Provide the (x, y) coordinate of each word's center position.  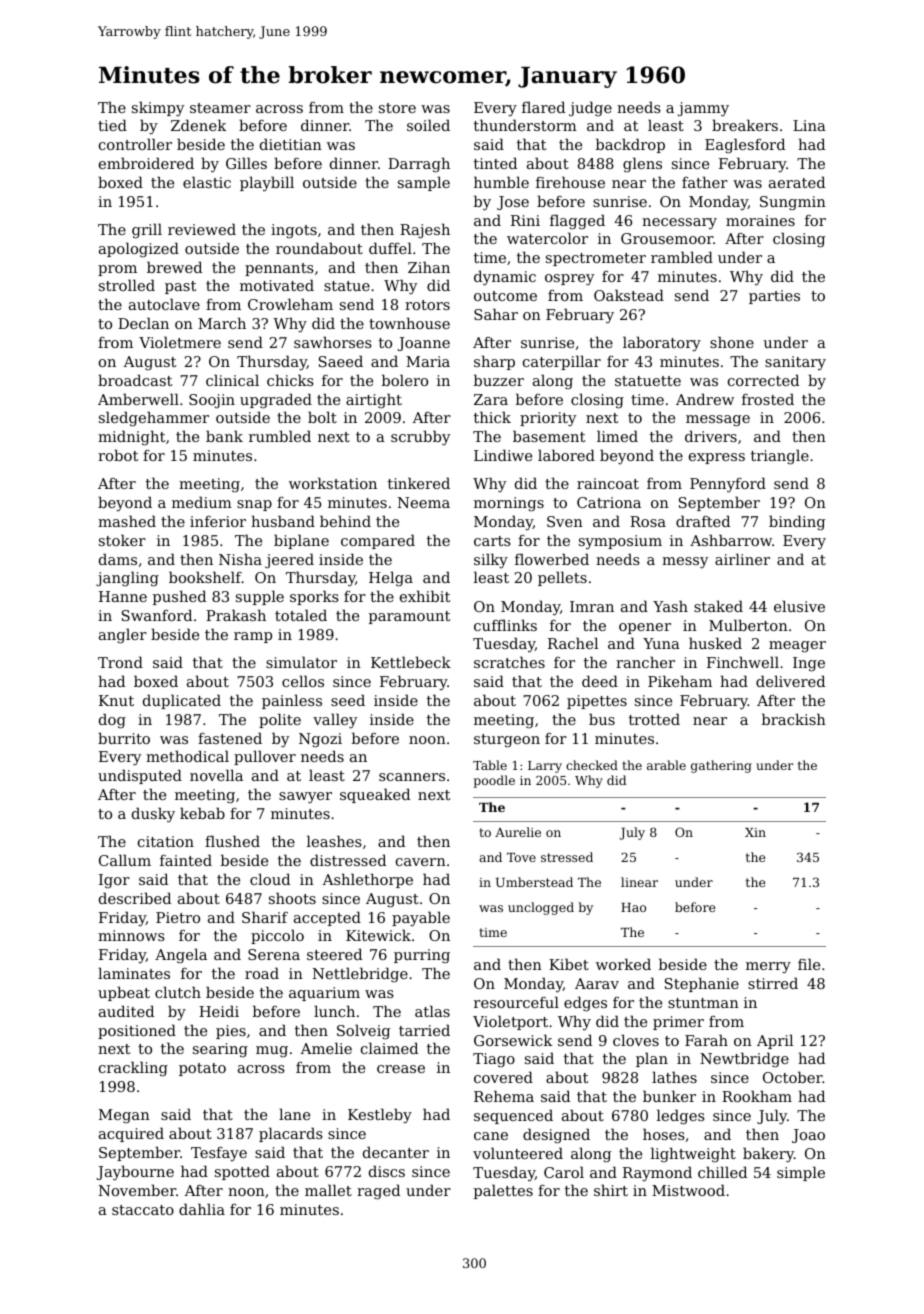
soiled (428, 125)
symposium (620, 542)
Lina (809, 125)
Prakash (236, 615)
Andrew (705, 399)
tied (112, 125)
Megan (124, 1116)
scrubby (420, 438)
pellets (562, 578)
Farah (706, 1040)
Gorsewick (513, 1040)
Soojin (212, 401)
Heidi (219, 1011)
